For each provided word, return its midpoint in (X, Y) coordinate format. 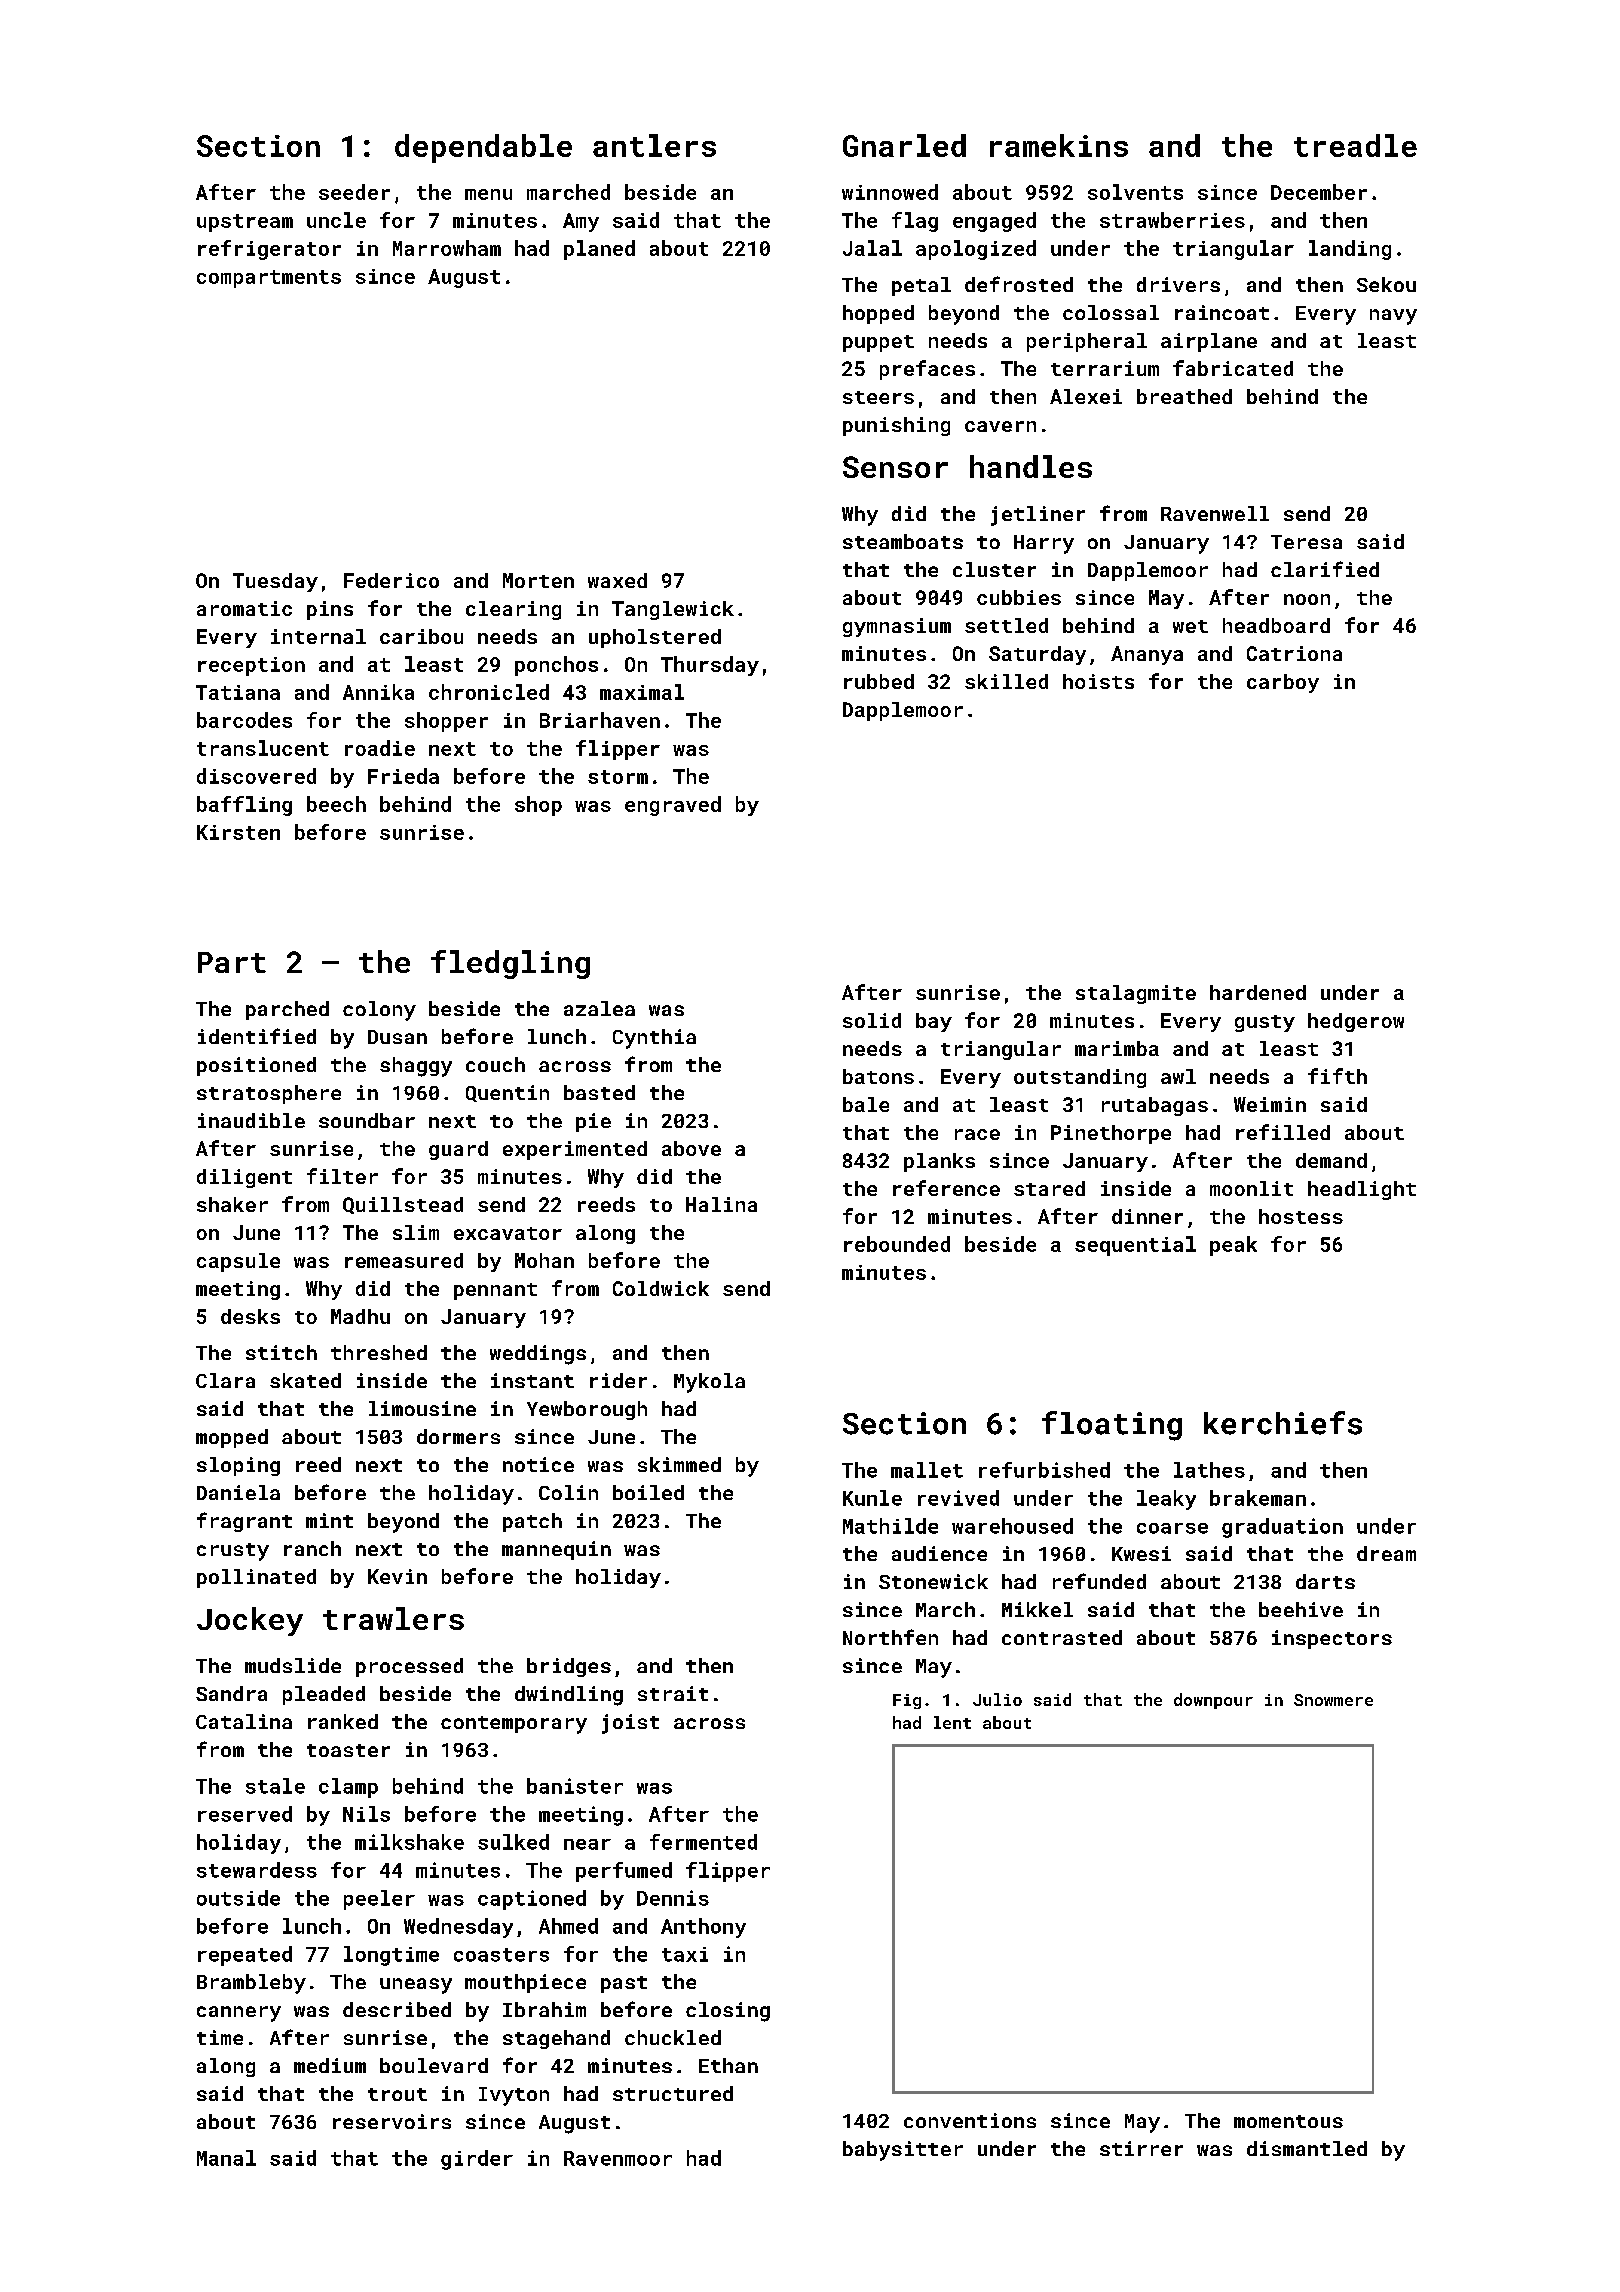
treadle (1355, 145)
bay (934, 1022)
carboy (1283, 683)
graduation (1282, 1528)
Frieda (403, 776)
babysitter (903, 2151)
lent (952, 1722)
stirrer (1141, 2148)
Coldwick (661, 1288)
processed (409, 1667)
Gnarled (904, 145)
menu (488, 194)
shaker (232, 1204)
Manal (226, 2158)
